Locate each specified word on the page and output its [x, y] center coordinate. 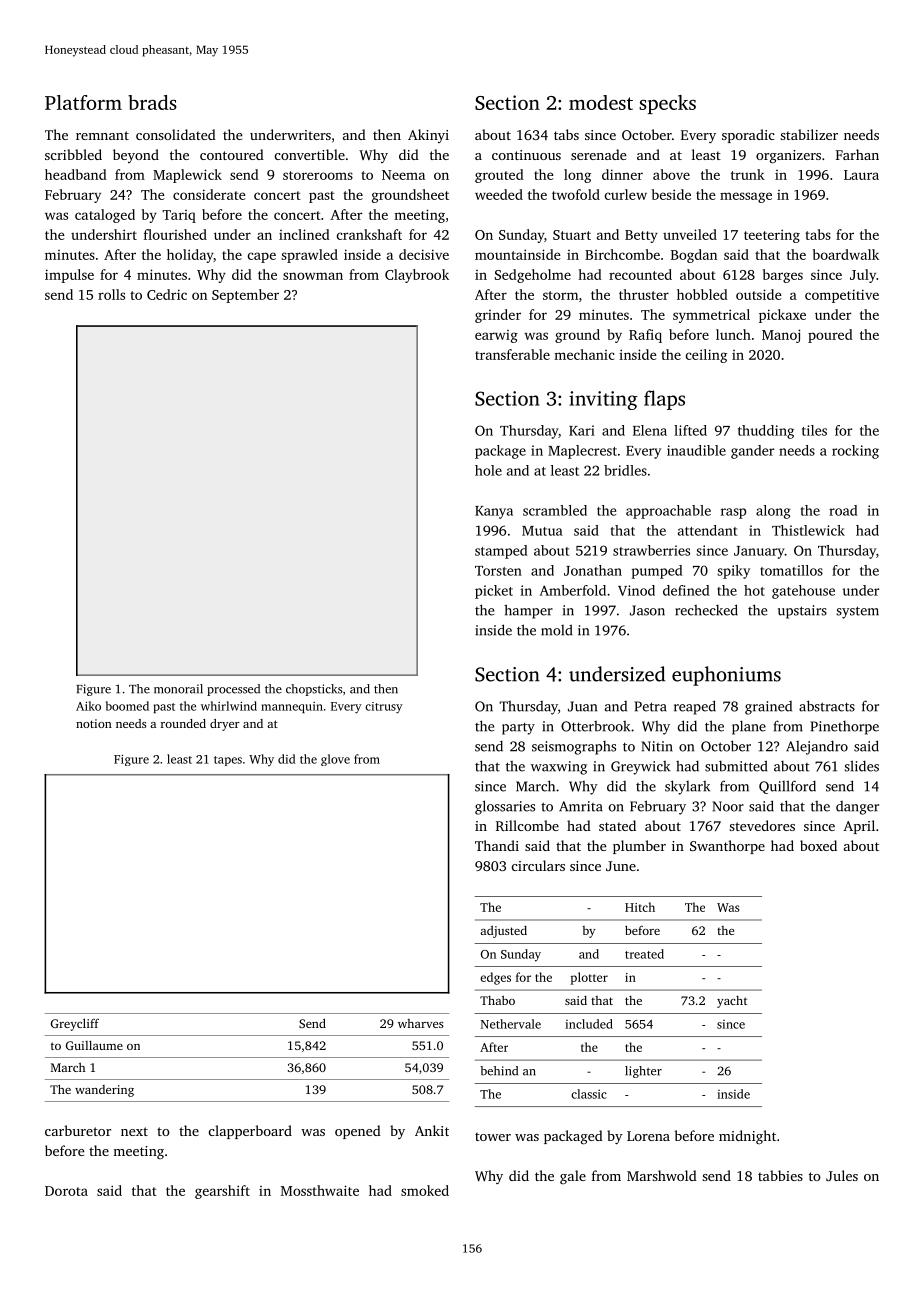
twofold [576, 194]
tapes [228, 761]
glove [335, 760]
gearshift [222, 1192]
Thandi [497, 845]
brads [152, 102]
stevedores [762, 825]
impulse [69, 276]
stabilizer [809, 134]
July [863, 276]
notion [94, 723]
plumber [639, 847]
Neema [403, 175]
